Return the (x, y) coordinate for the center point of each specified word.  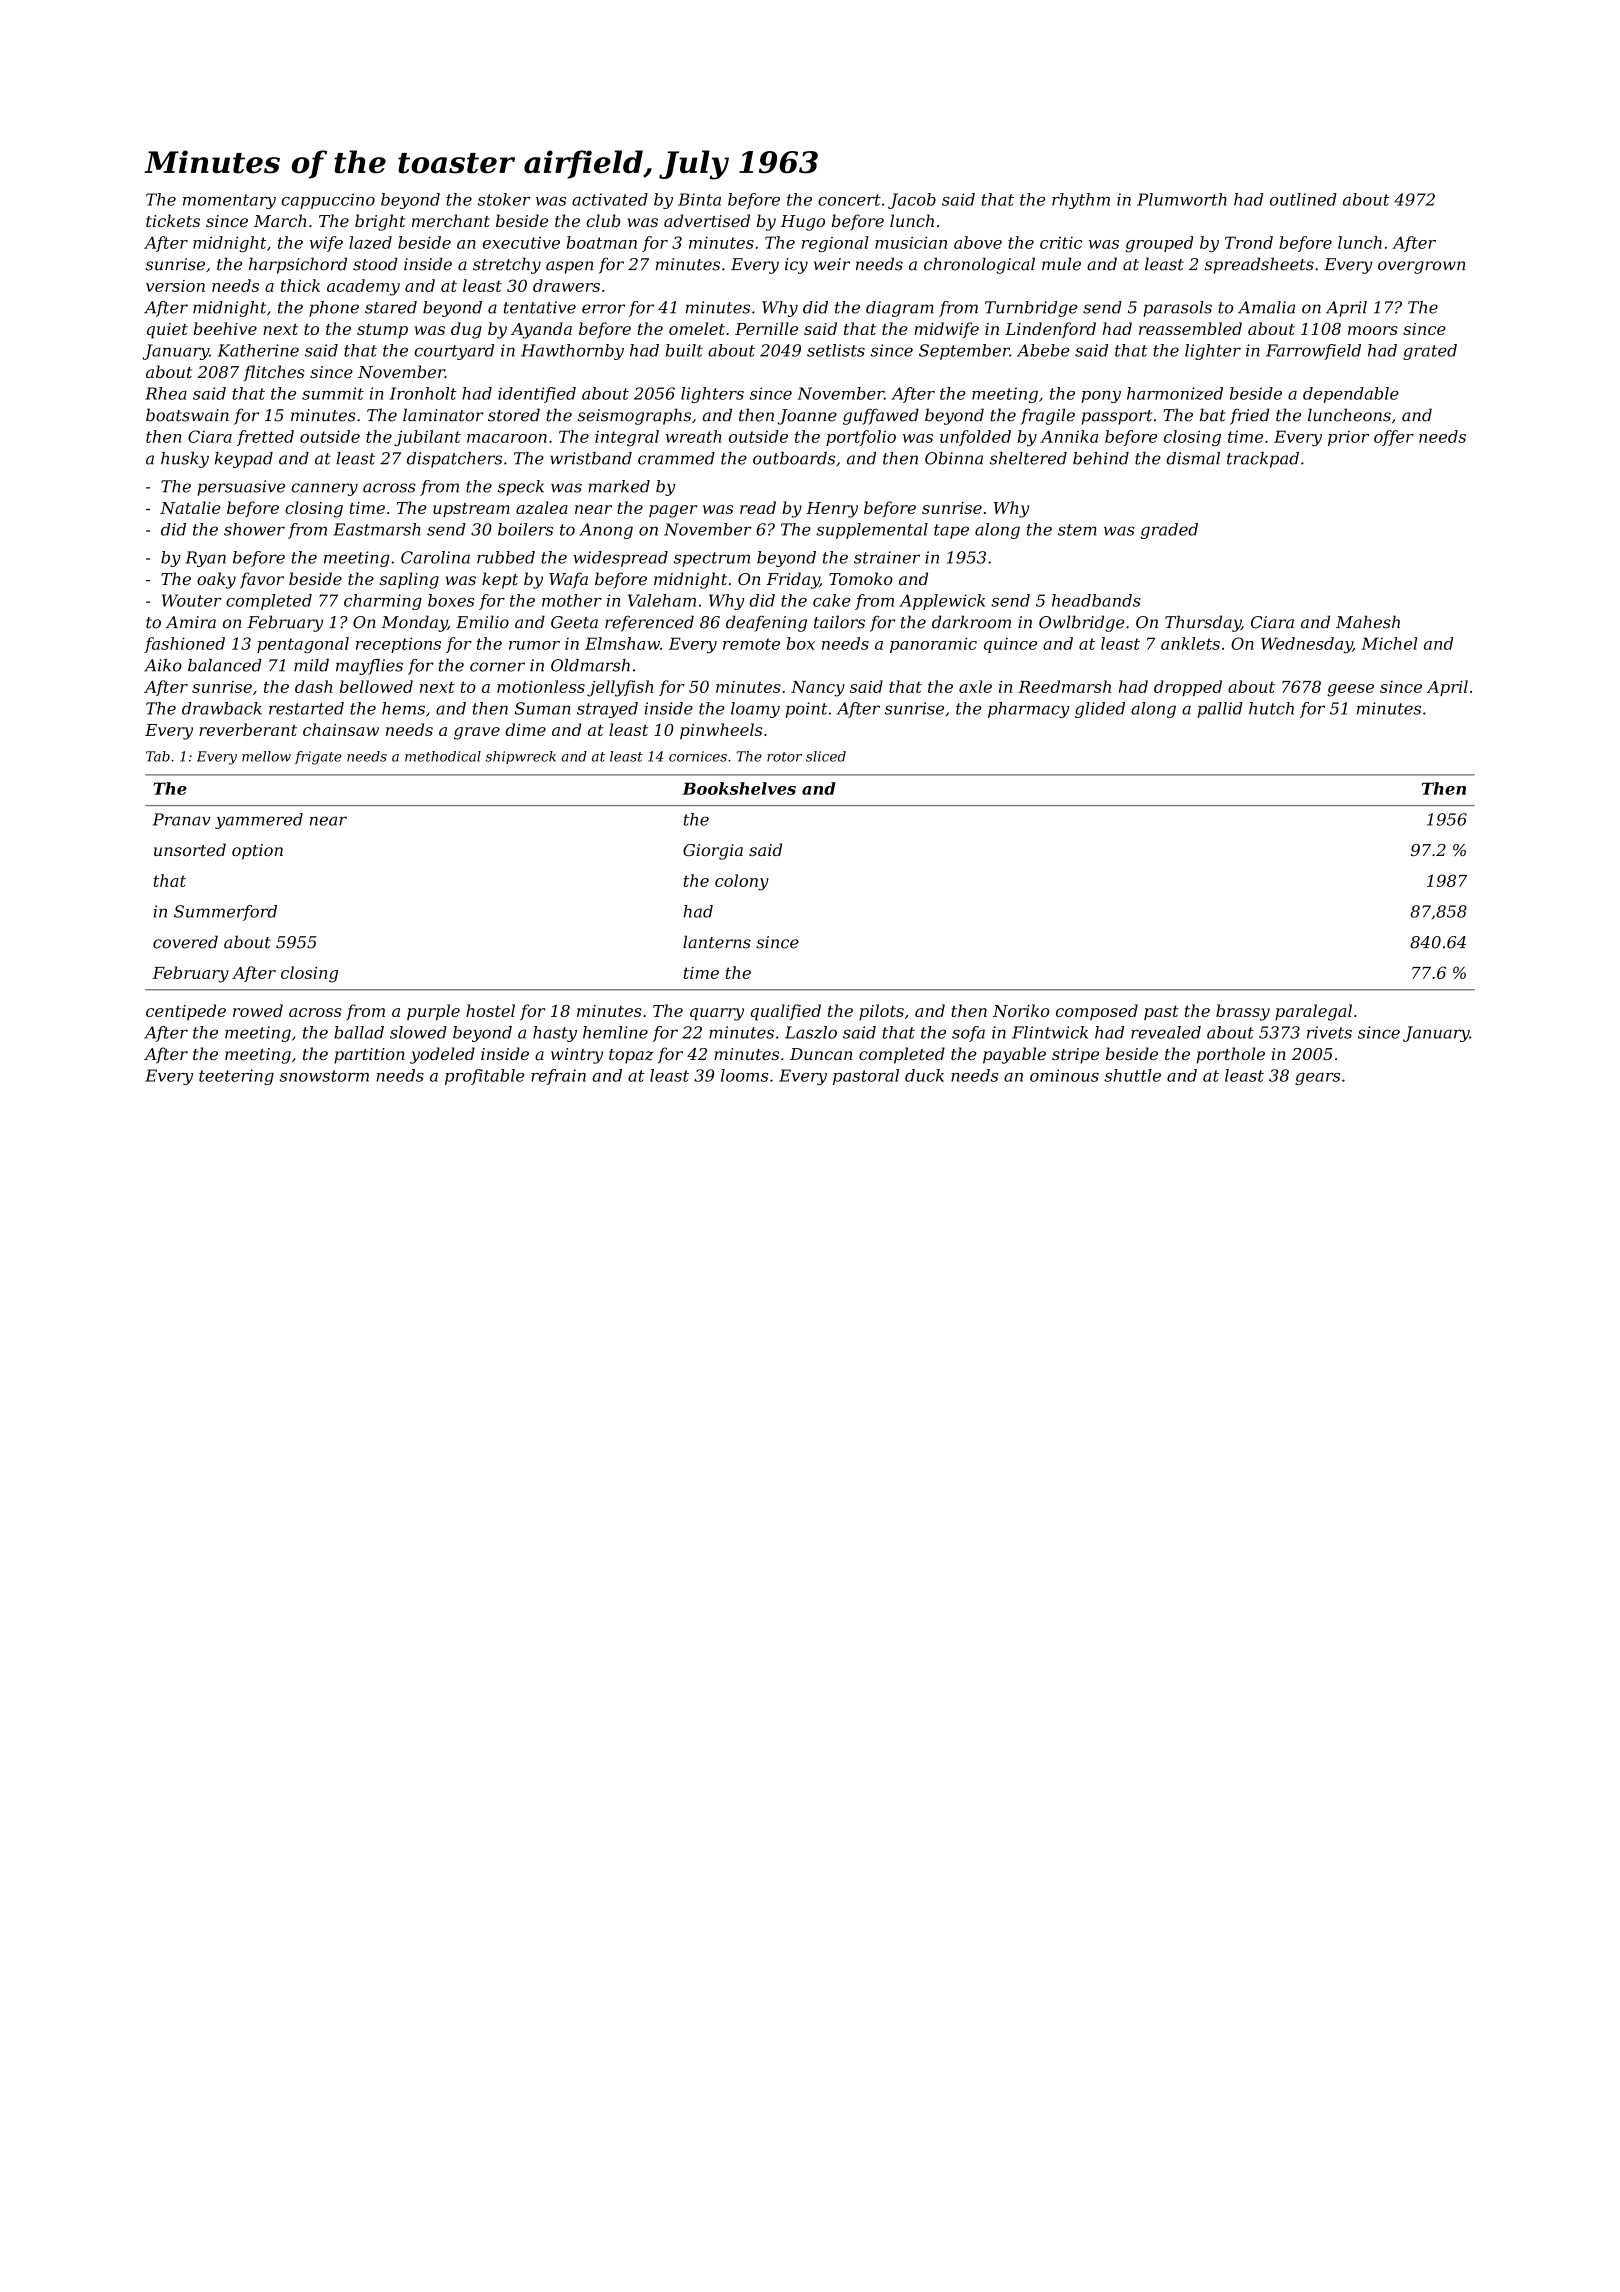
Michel (1389, 643)
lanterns (717, 942)
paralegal (1313, 1012)
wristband (591, 458)
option (257, 852)
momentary (229, 201)
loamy (755, 710)
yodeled (442, 1055)
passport (1117, 417)
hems (403, 708)
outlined (1303, 199)
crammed (676, 458)
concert (849, 200)
